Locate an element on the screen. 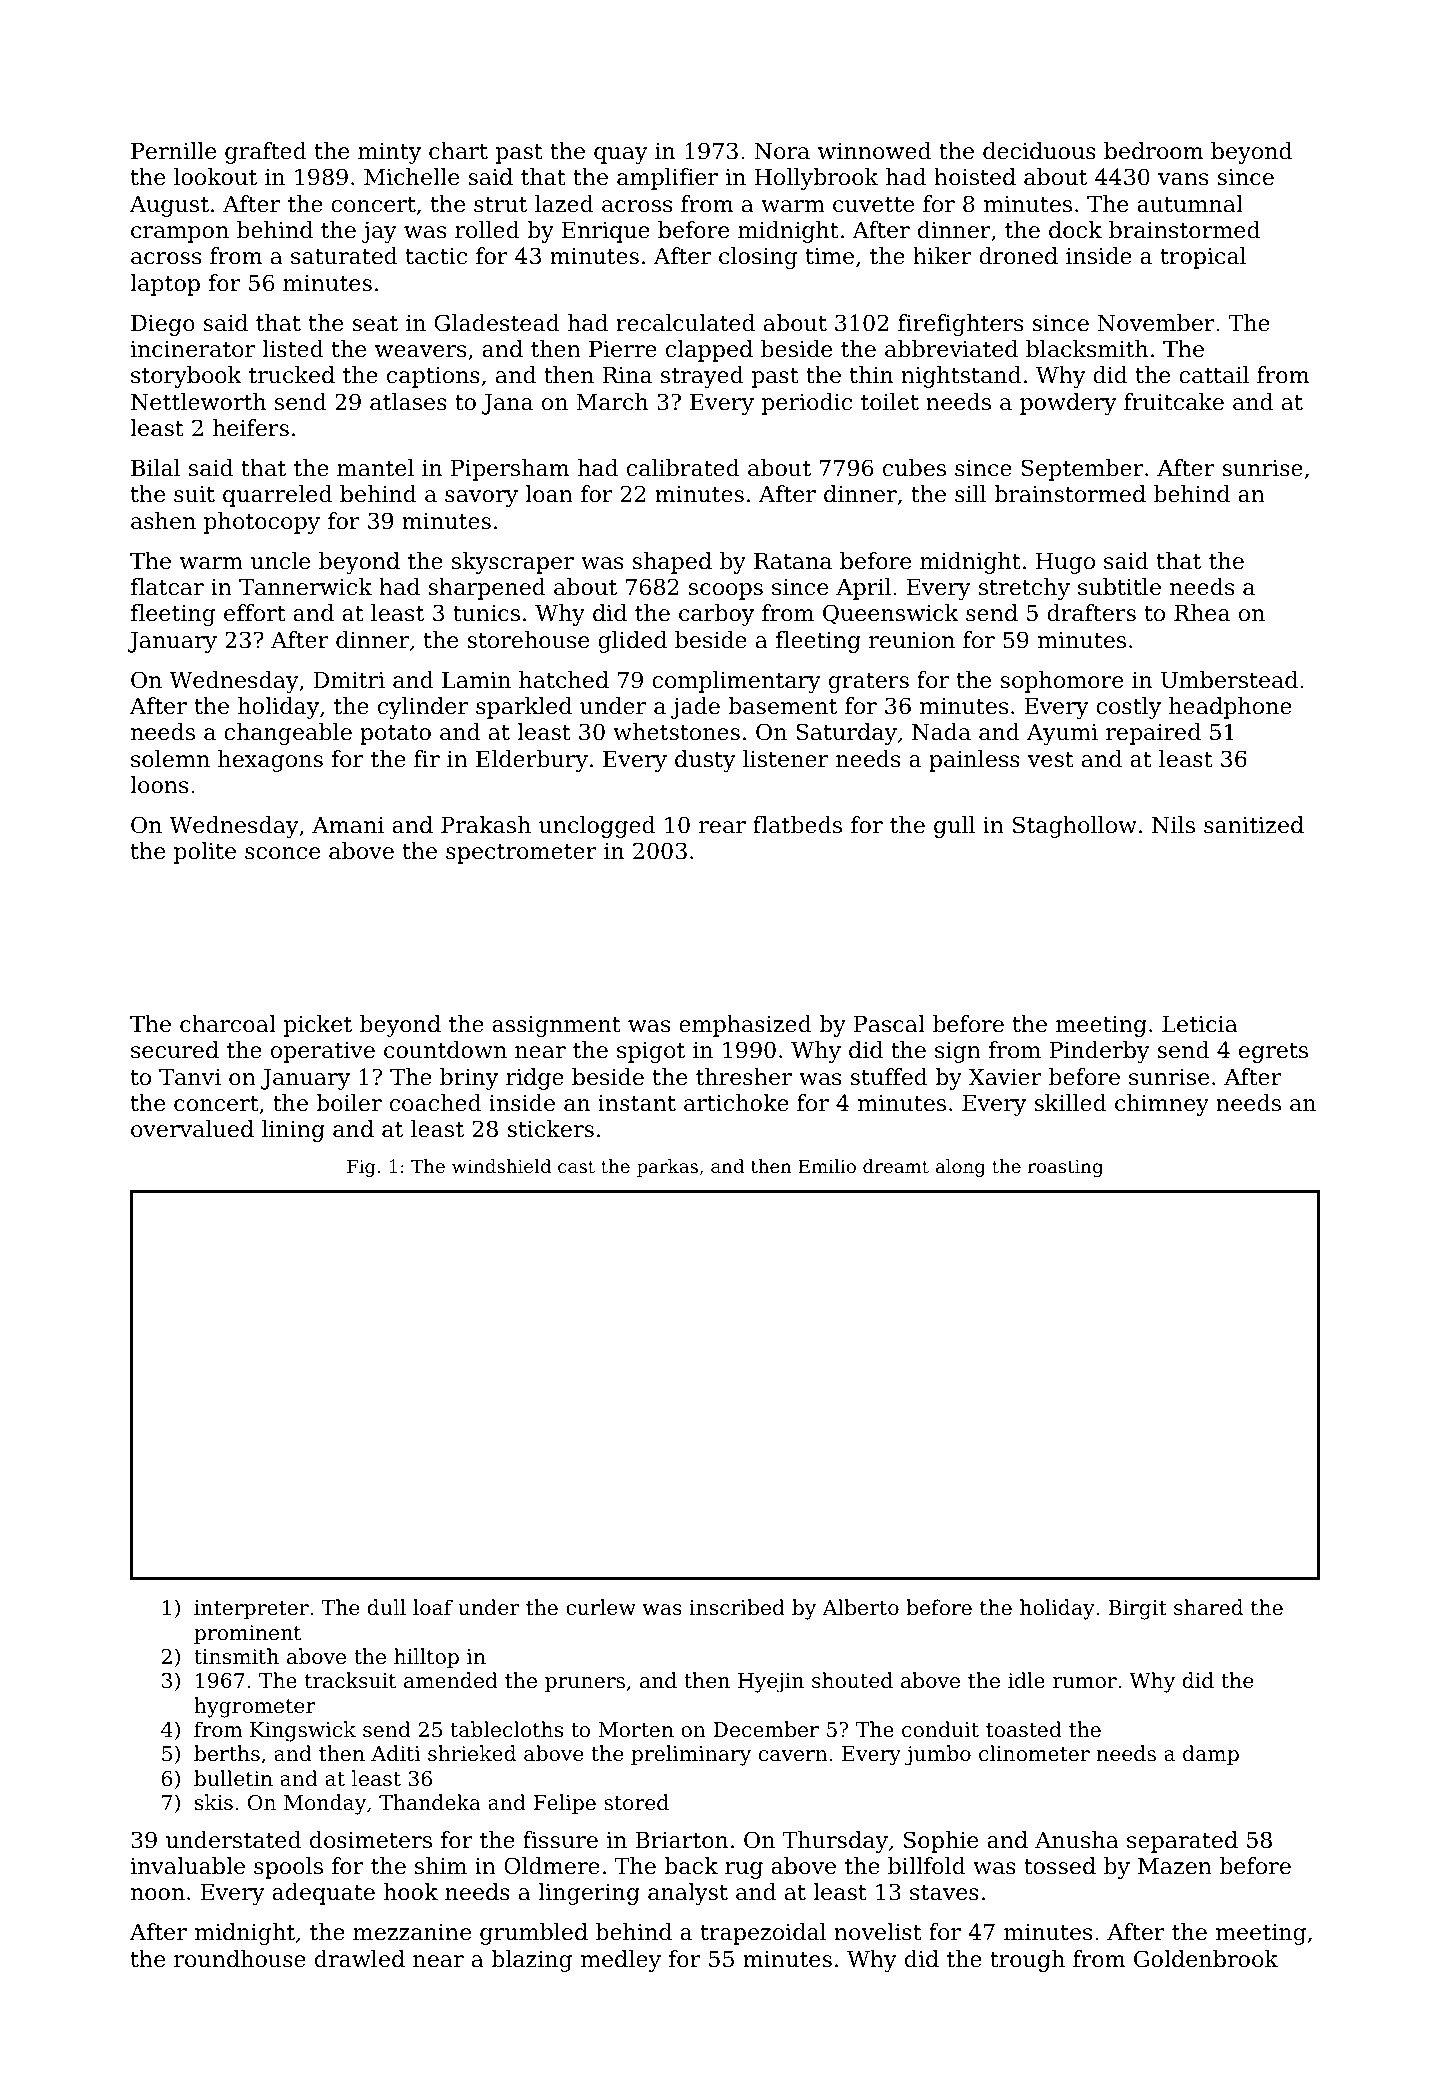 The image size is (1450, 2100). Pierre is located at coordinates (623, 349).
